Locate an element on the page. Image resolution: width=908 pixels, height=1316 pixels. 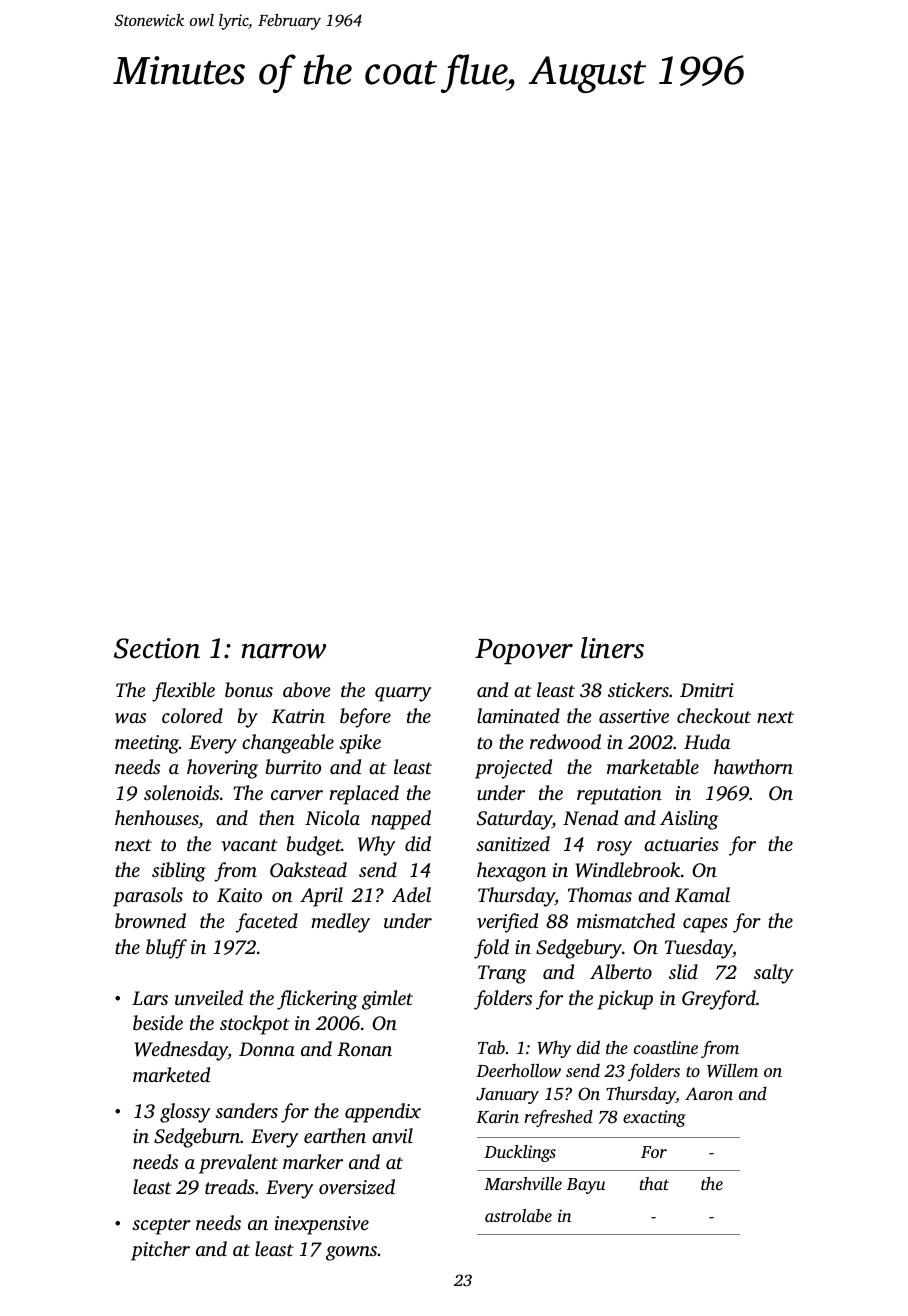
parasols is located at coordinates (148, 897).
